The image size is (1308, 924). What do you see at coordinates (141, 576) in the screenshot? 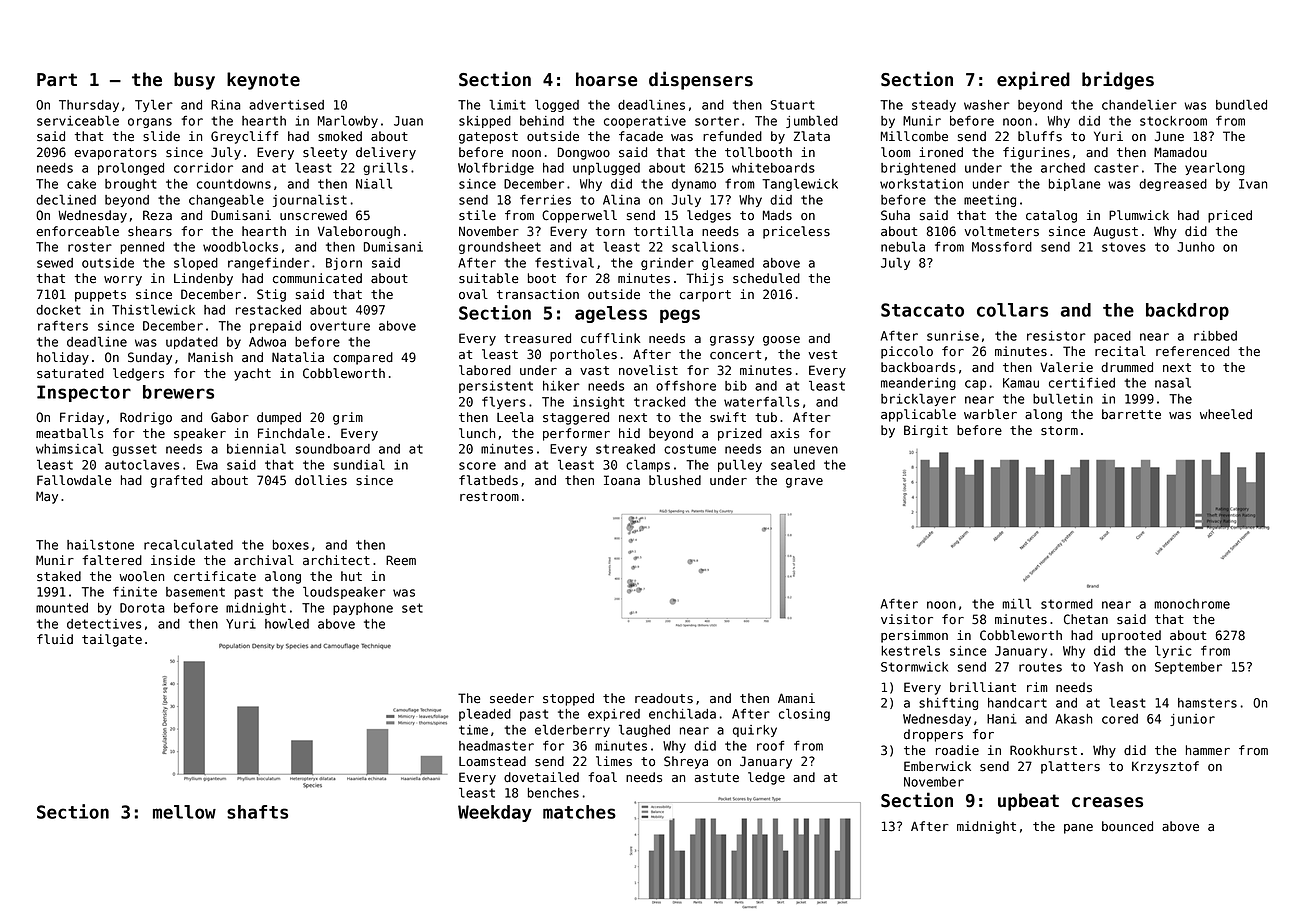
I see `woolen` at bounding box center [141, 576].
